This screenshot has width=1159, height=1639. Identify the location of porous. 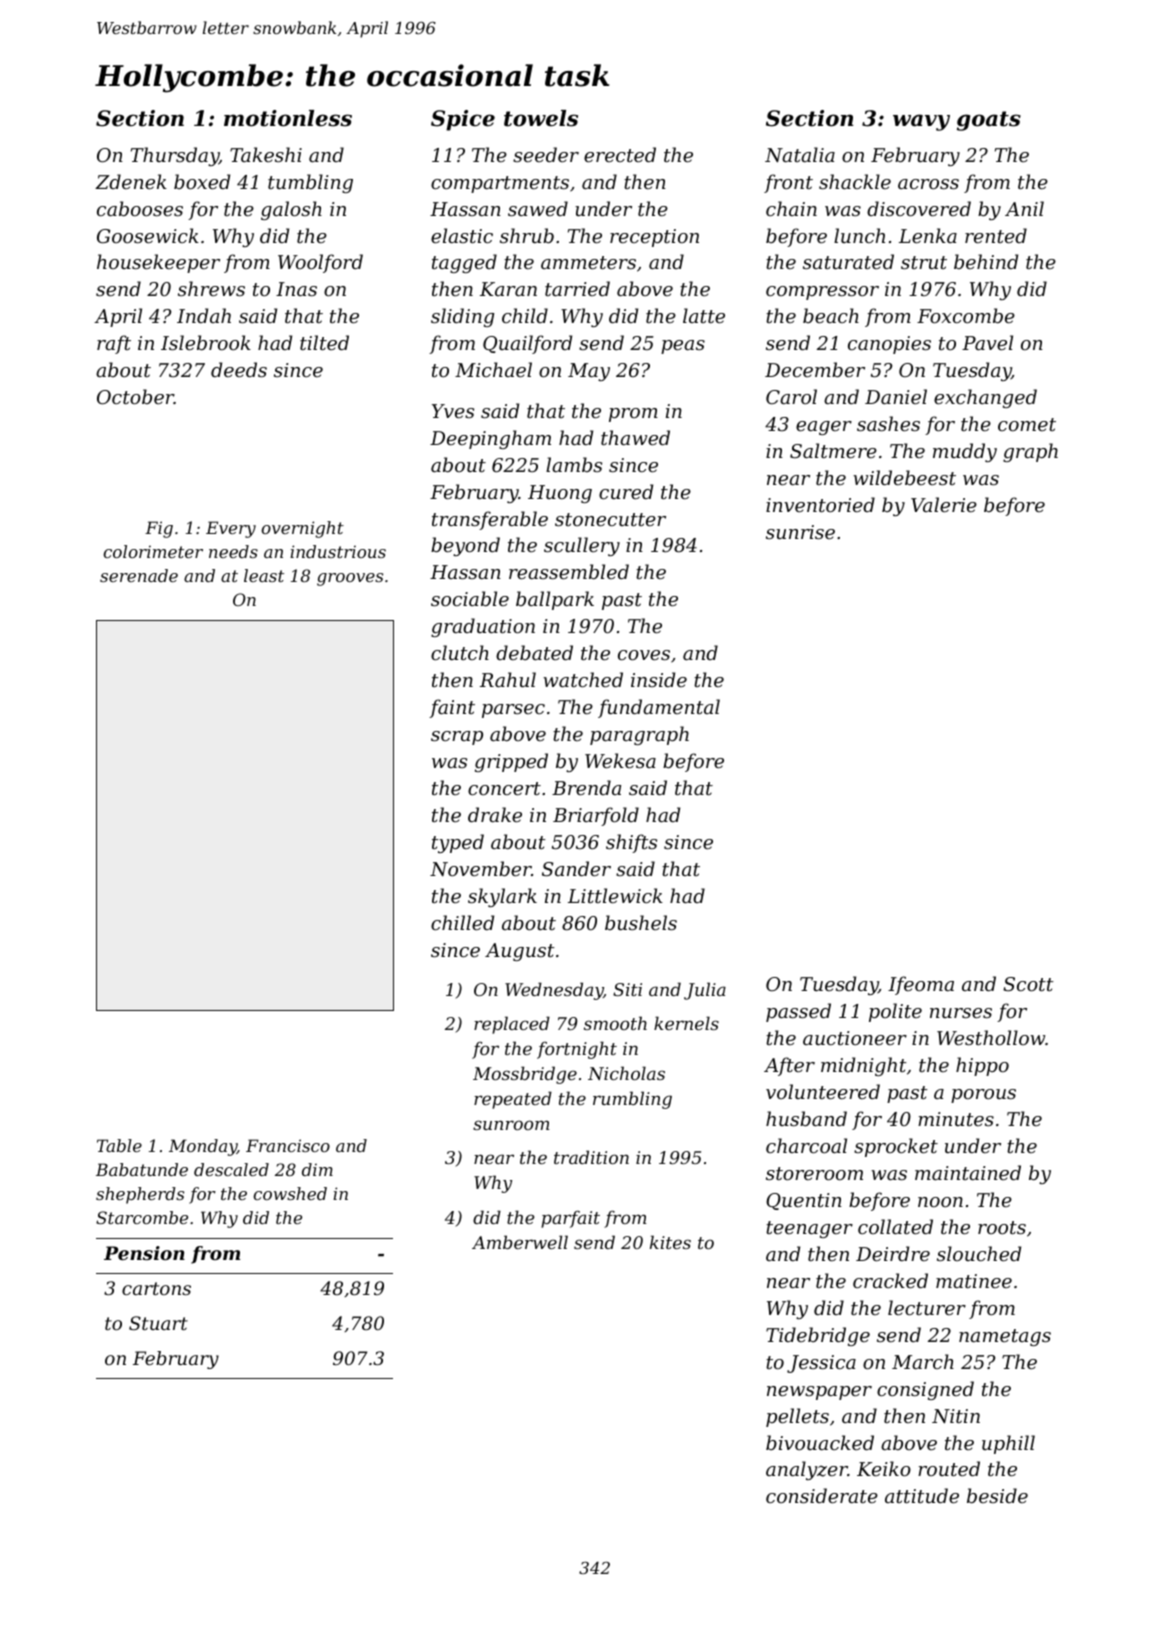
(983, 1096).
